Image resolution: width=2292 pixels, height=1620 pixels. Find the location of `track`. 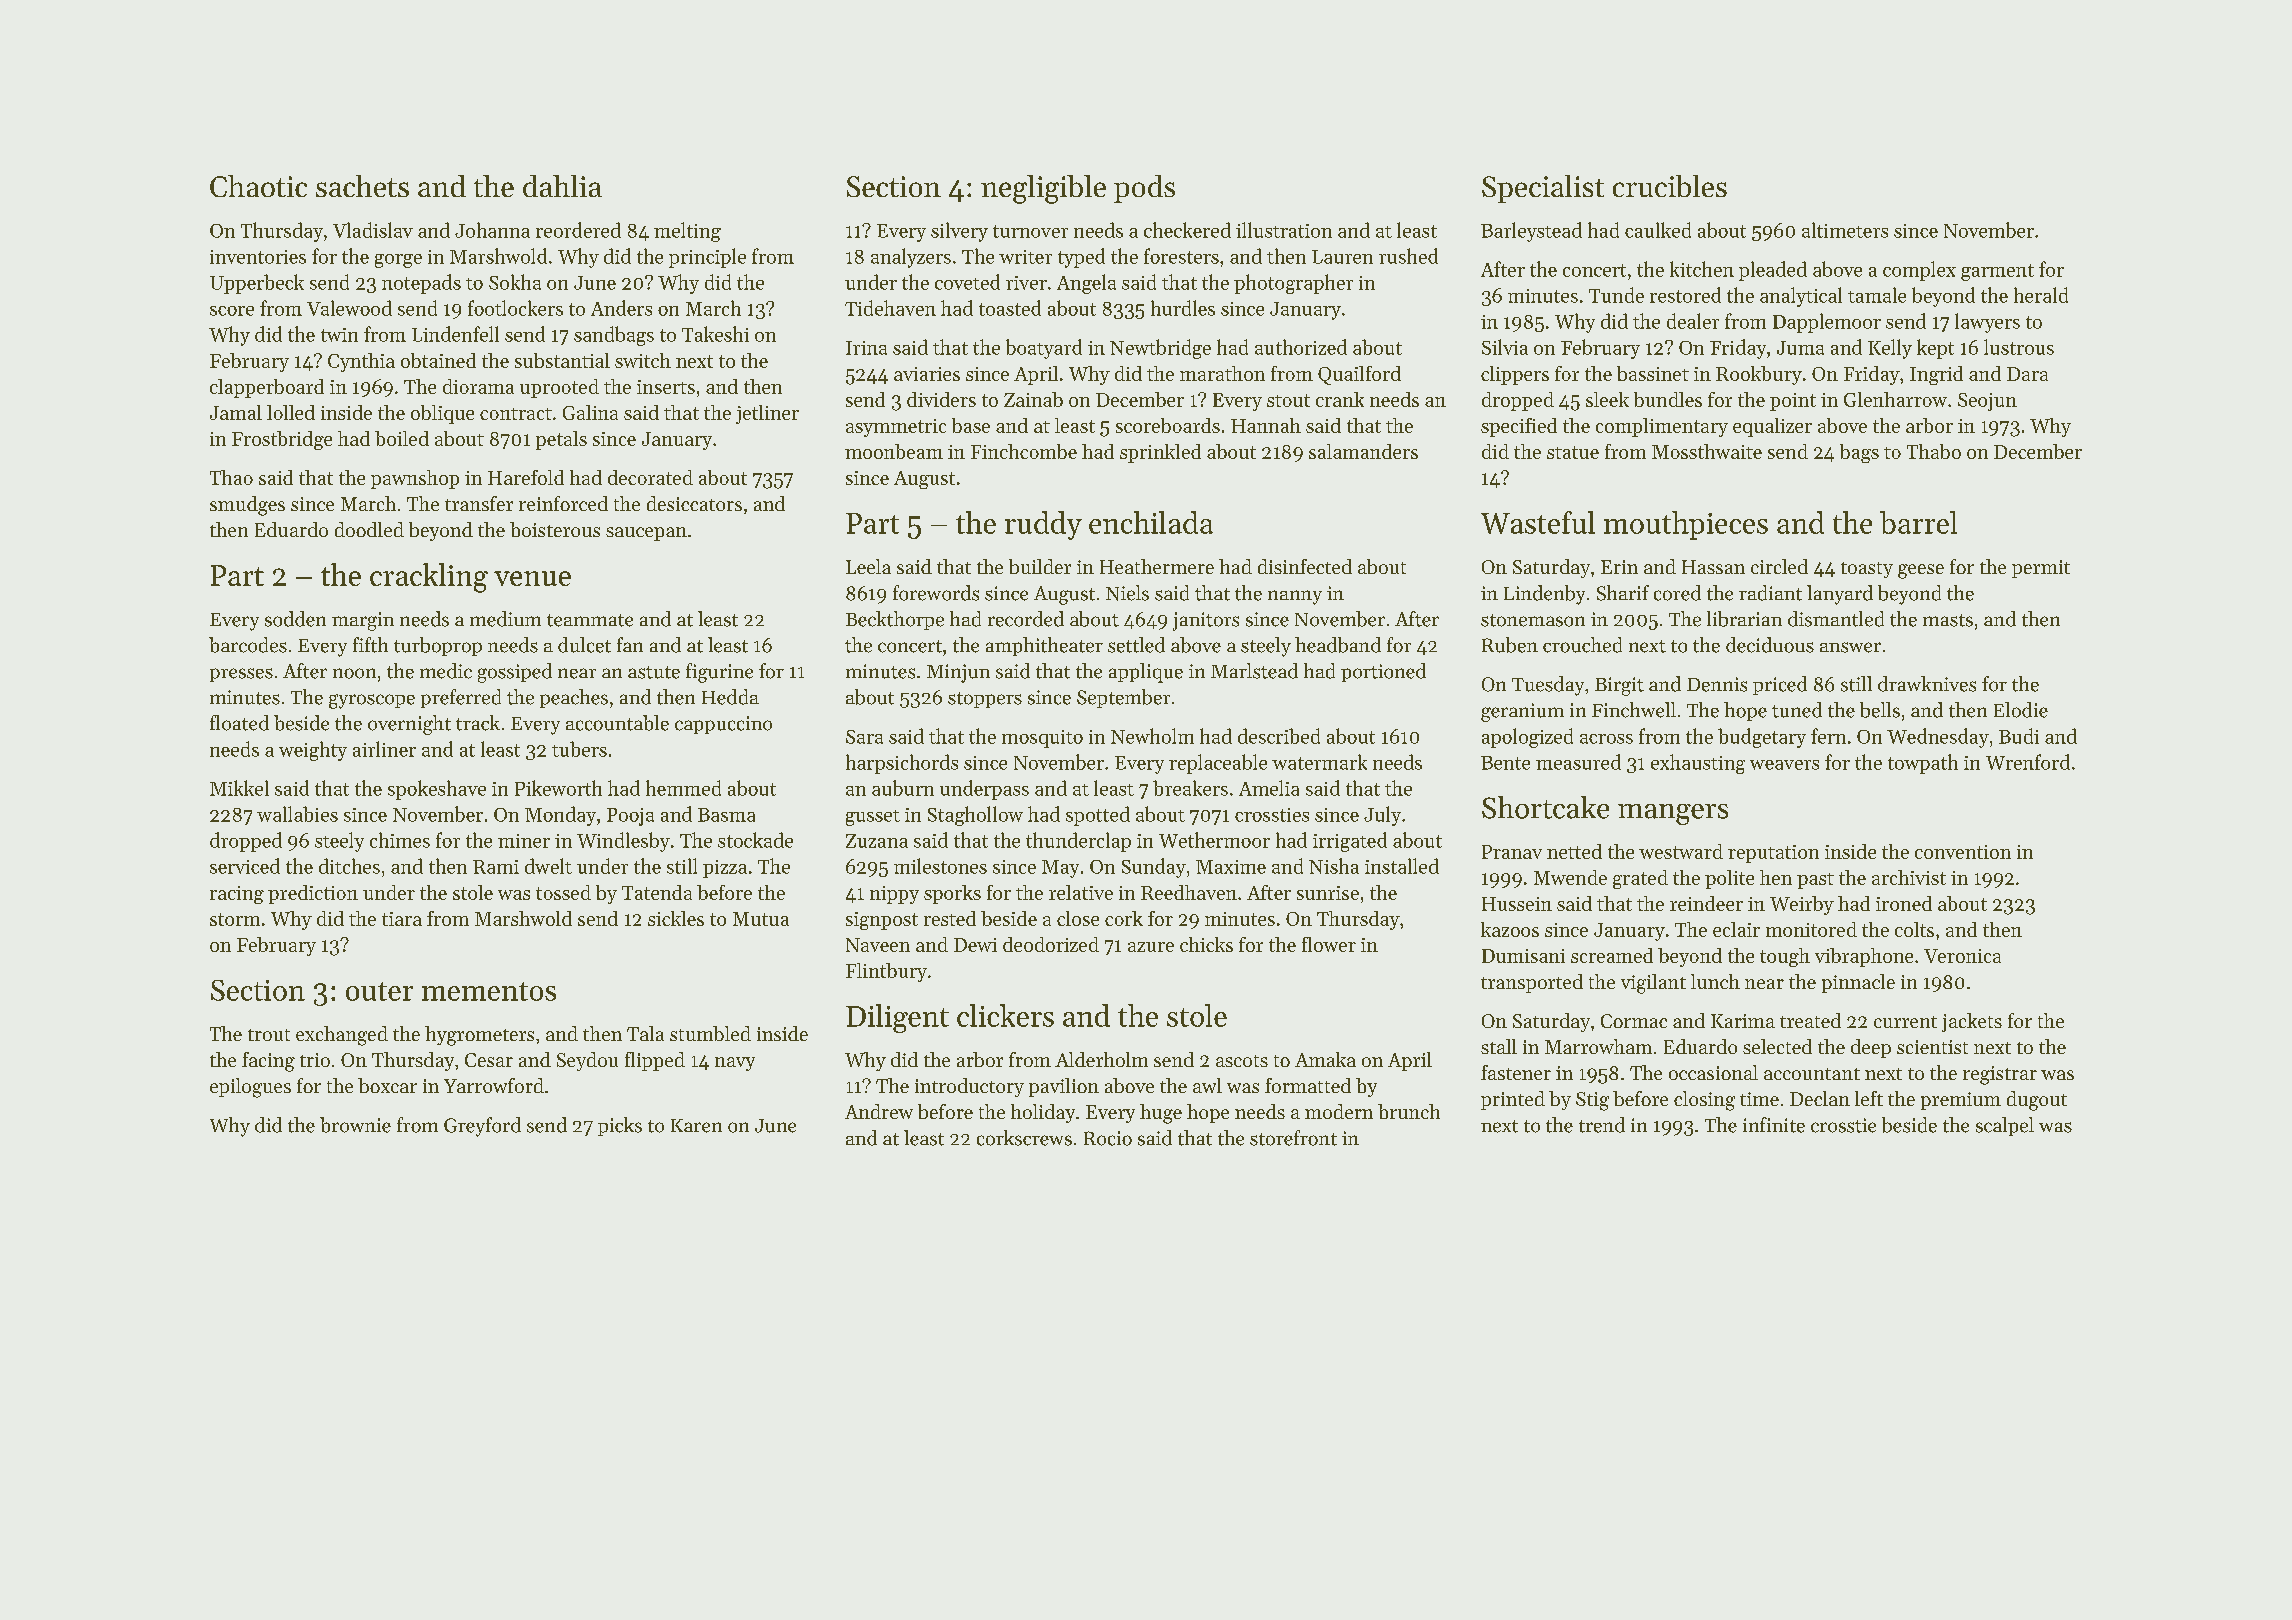

track is located at coordinates (478, 723).
